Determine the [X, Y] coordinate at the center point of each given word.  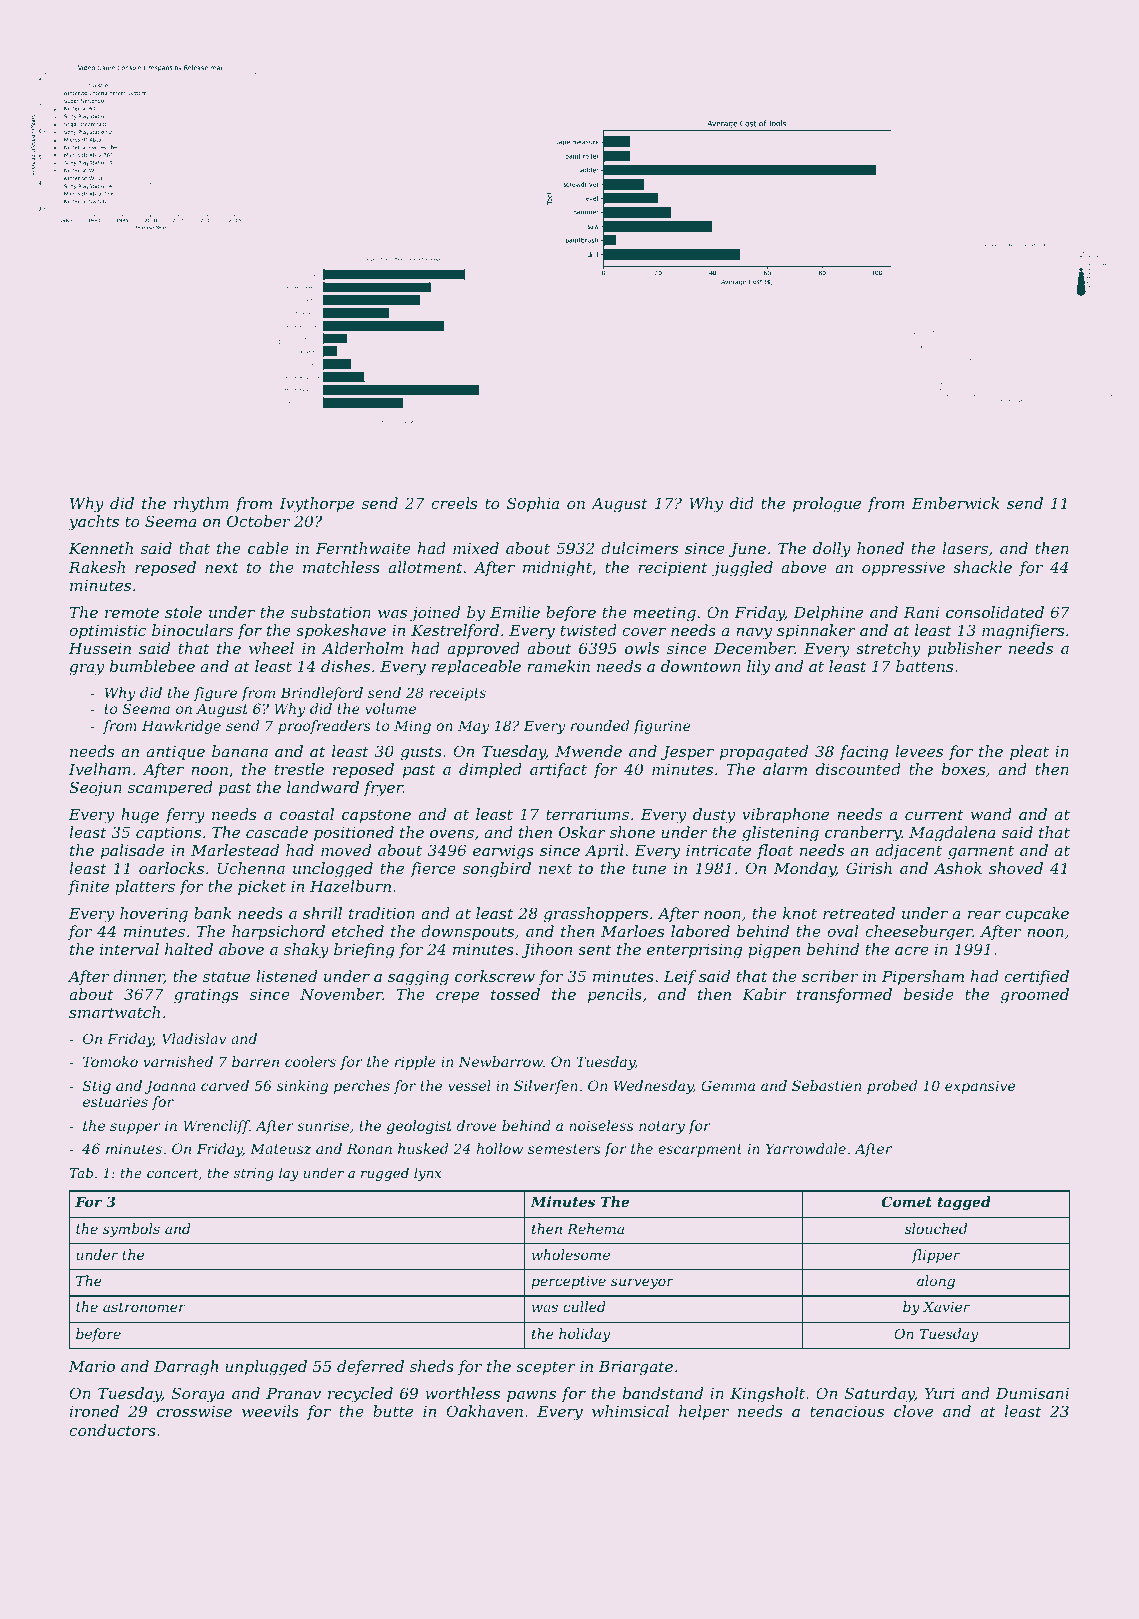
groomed [1035, 996]
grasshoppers [596, 915]
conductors [112, 1430]
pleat [1029, 752]
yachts [93, 523]
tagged [964, 1203]
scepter [546, 1368]
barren [255, 1061]
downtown [701, 666]
